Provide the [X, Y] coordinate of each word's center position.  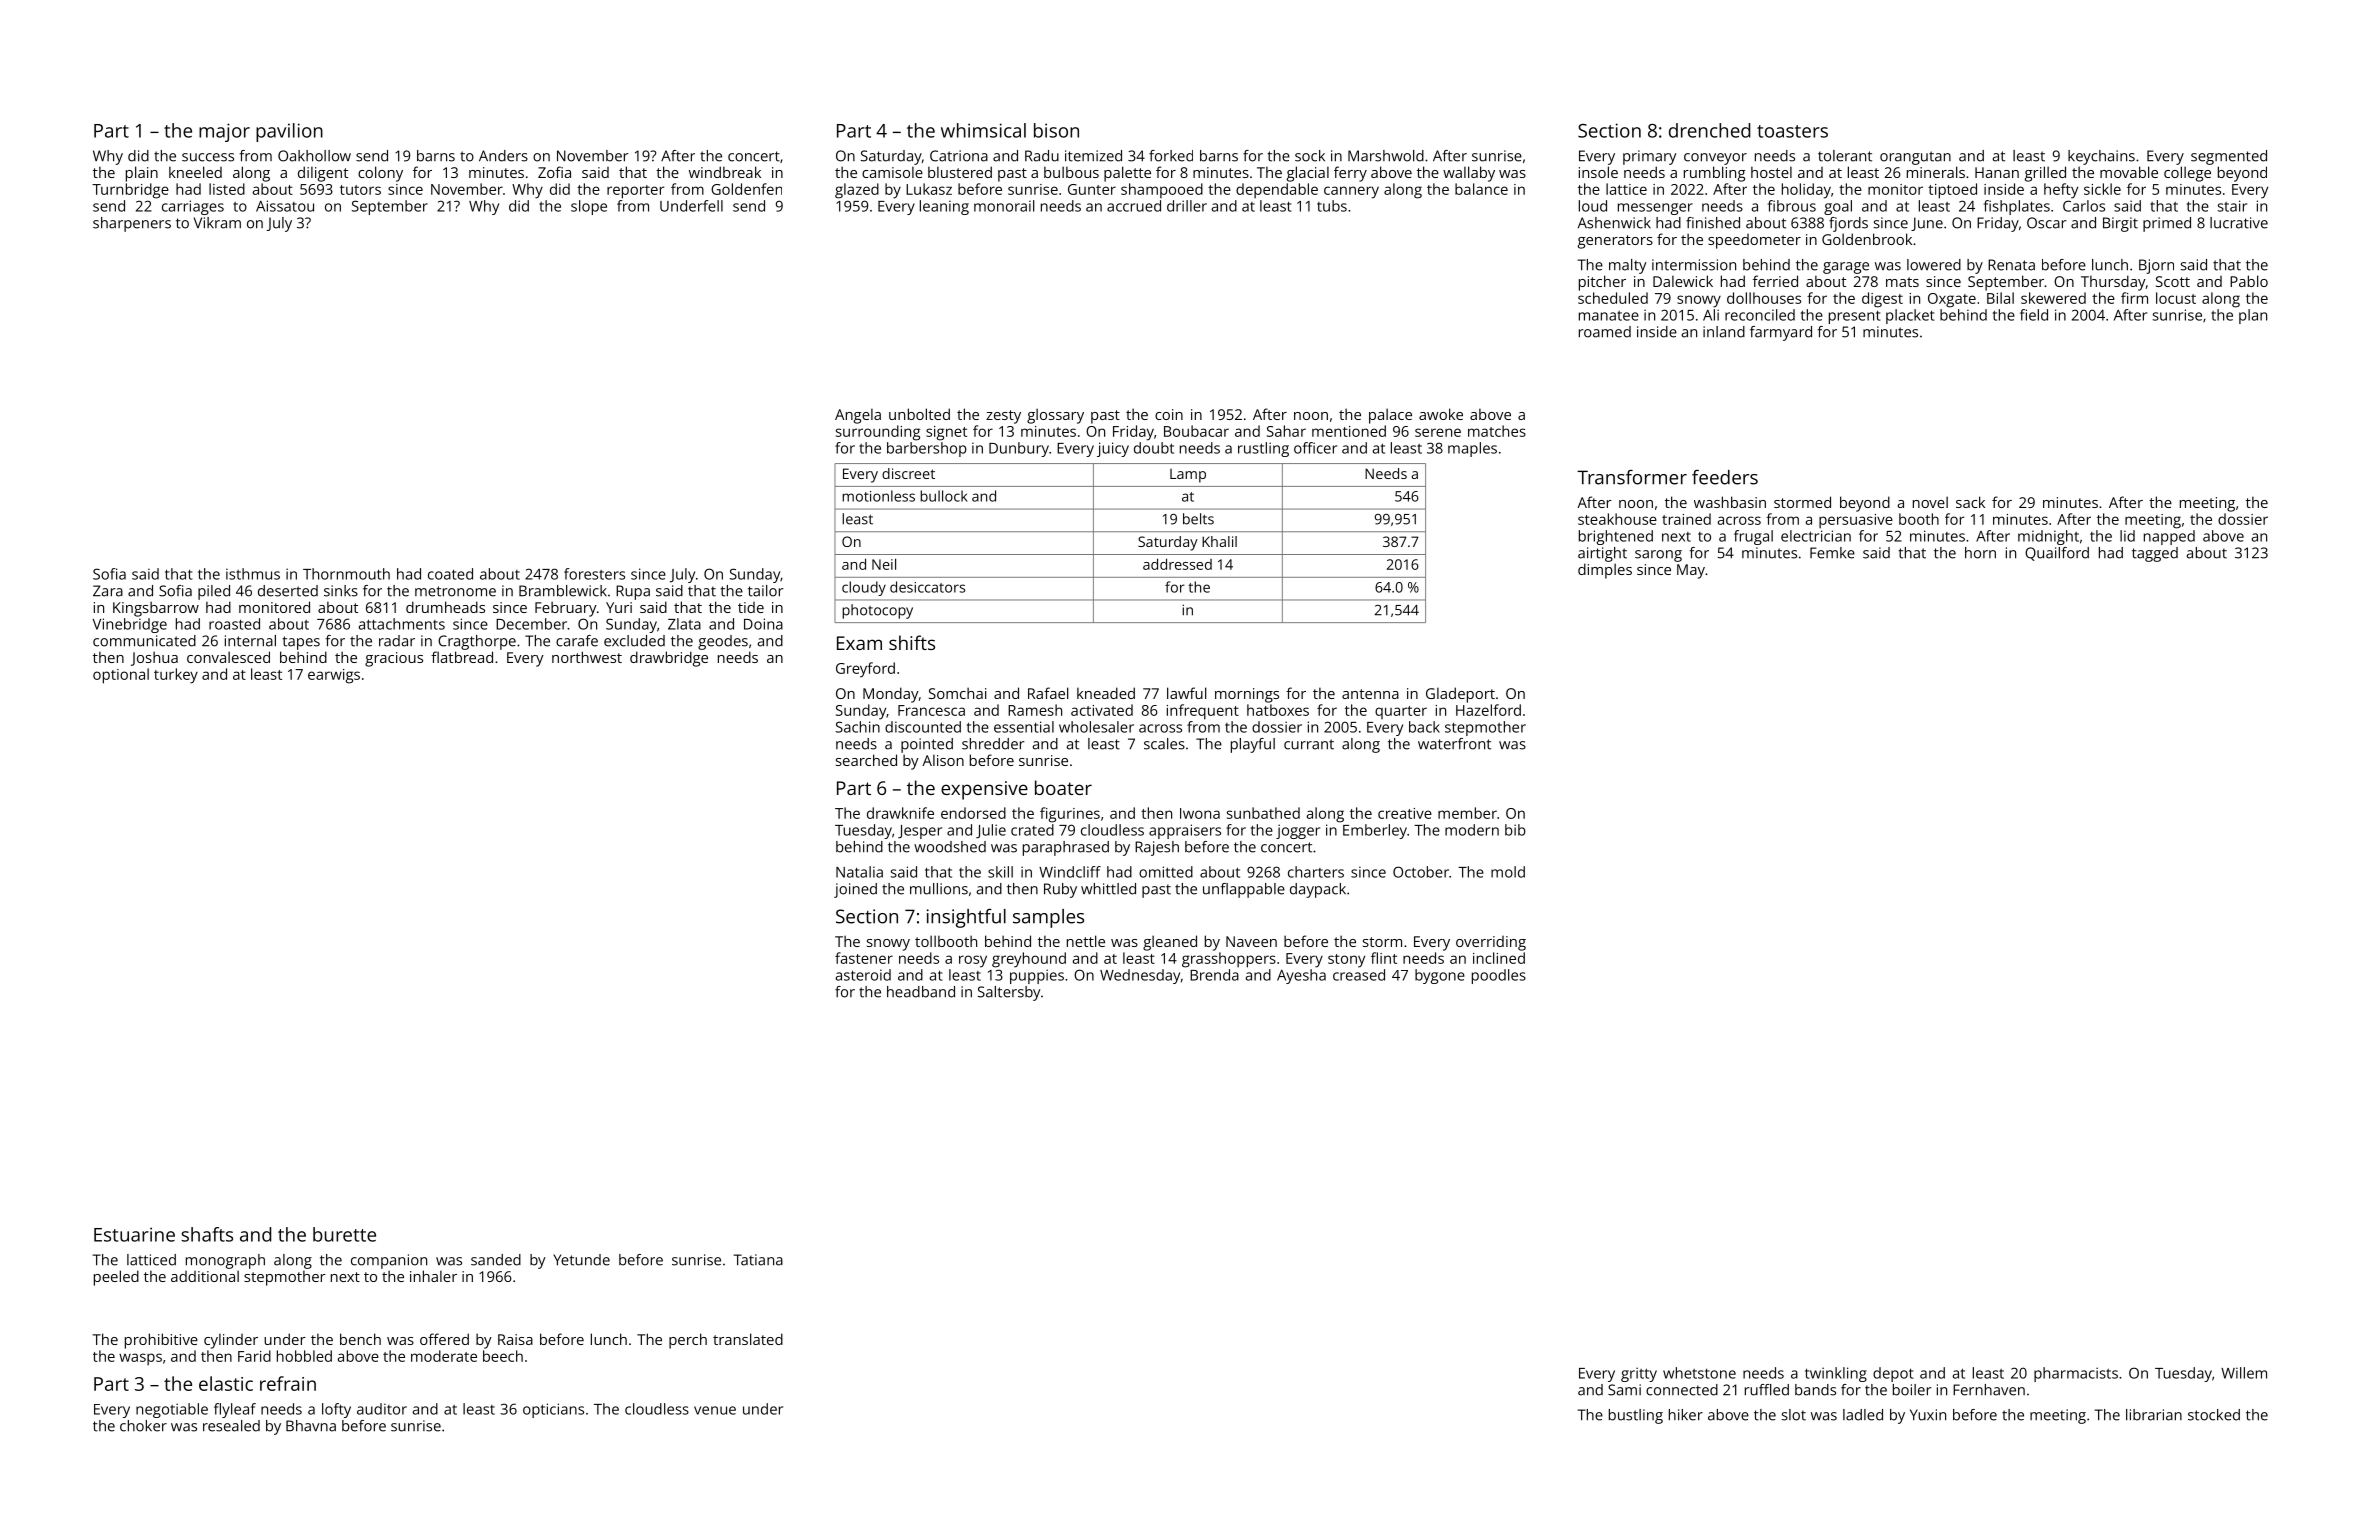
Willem [2244, 1373]
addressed [1177, 564]
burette [344, 1234]
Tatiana [758, 1260]
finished [1713, 223]
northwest [587, 657]
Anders [503, 156]
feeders [1725, 477]
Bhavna [311, 1426]
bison [1056, 130]
